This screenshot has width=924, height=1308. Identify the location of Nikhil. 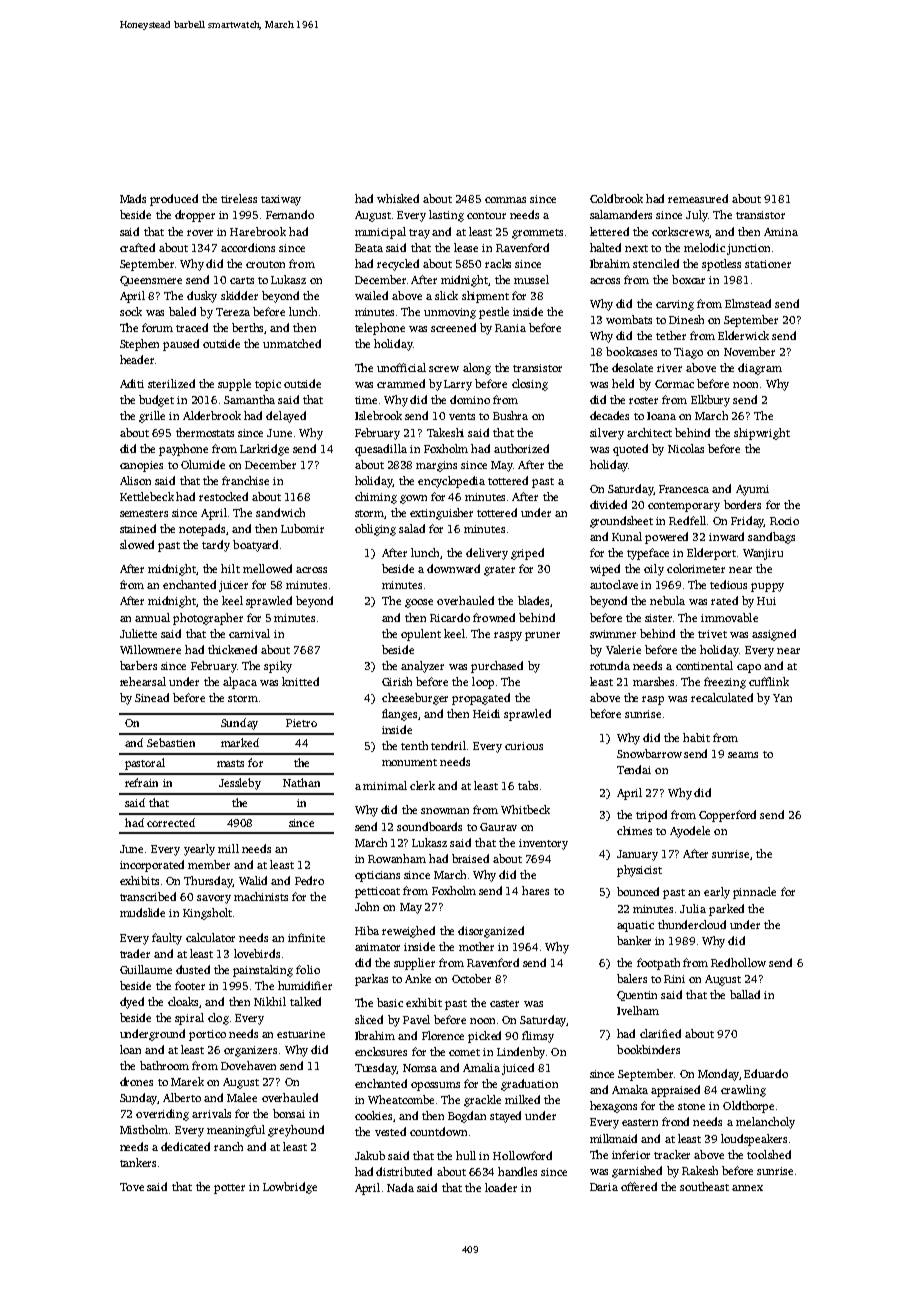
(270, 1001).
